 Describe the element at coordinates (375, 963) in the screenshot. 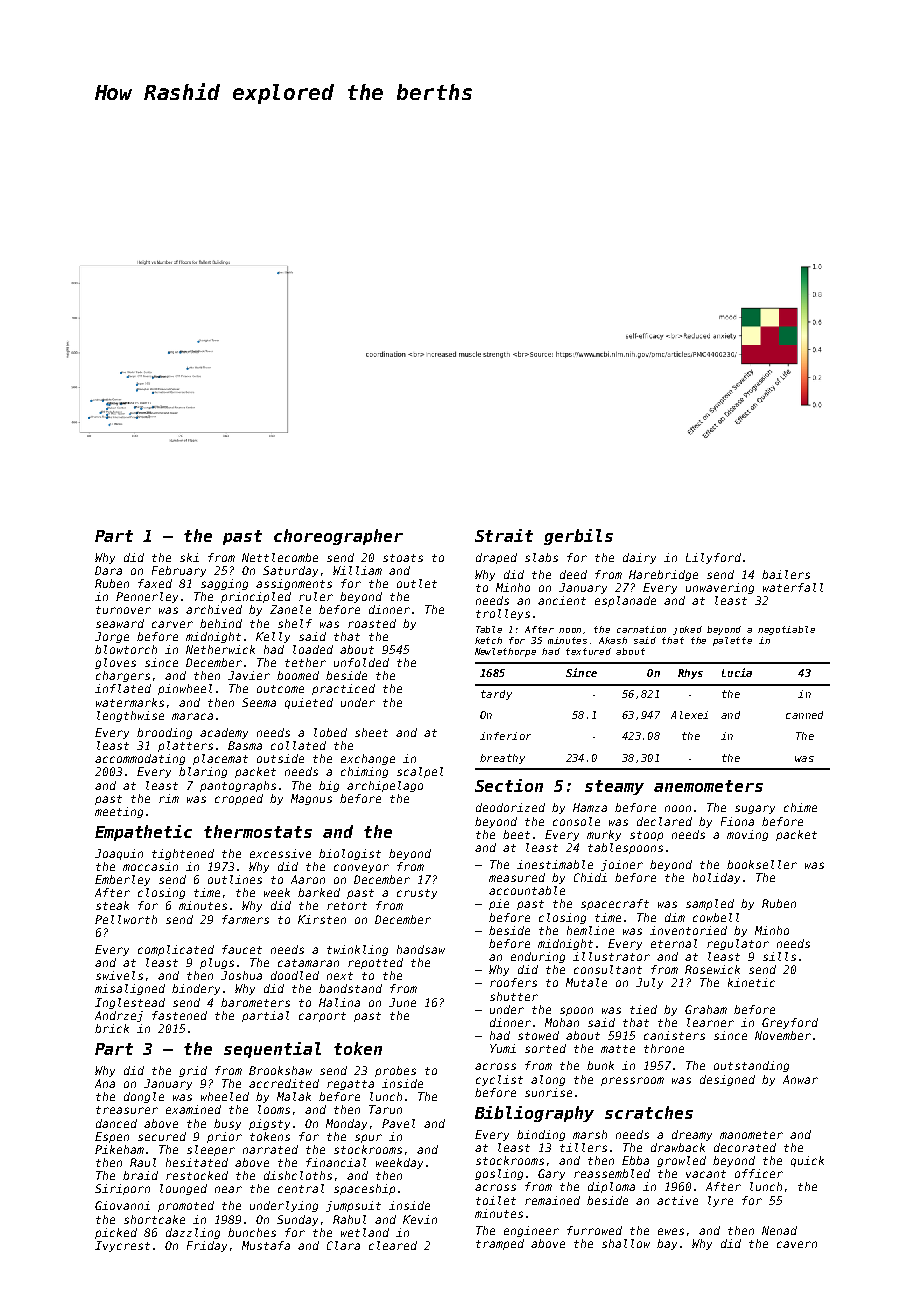

I see `repotted` at that location.
